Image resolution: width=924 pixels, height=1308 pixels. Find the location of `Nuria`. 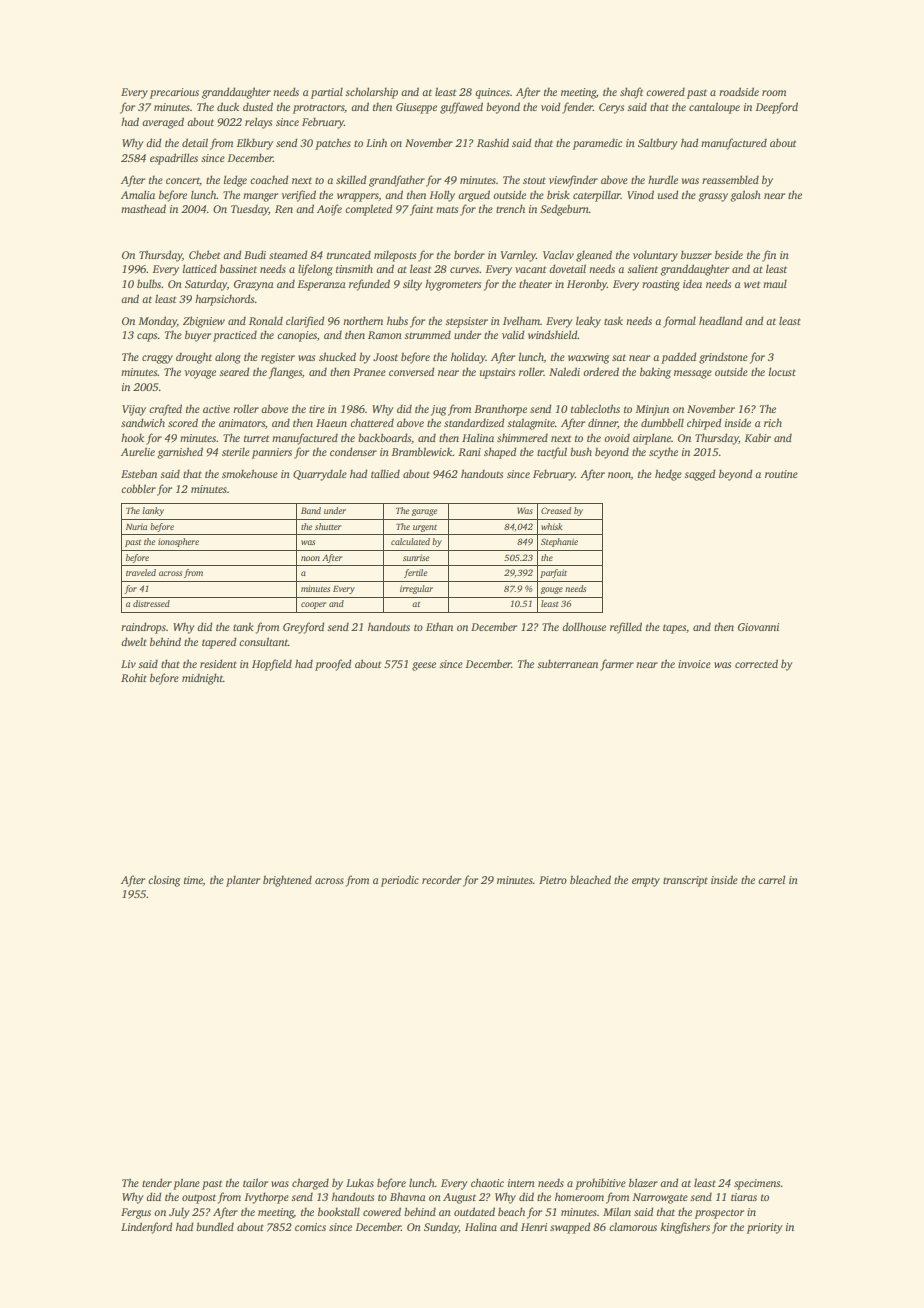

Nuria is located at coordinates (136, 526).
